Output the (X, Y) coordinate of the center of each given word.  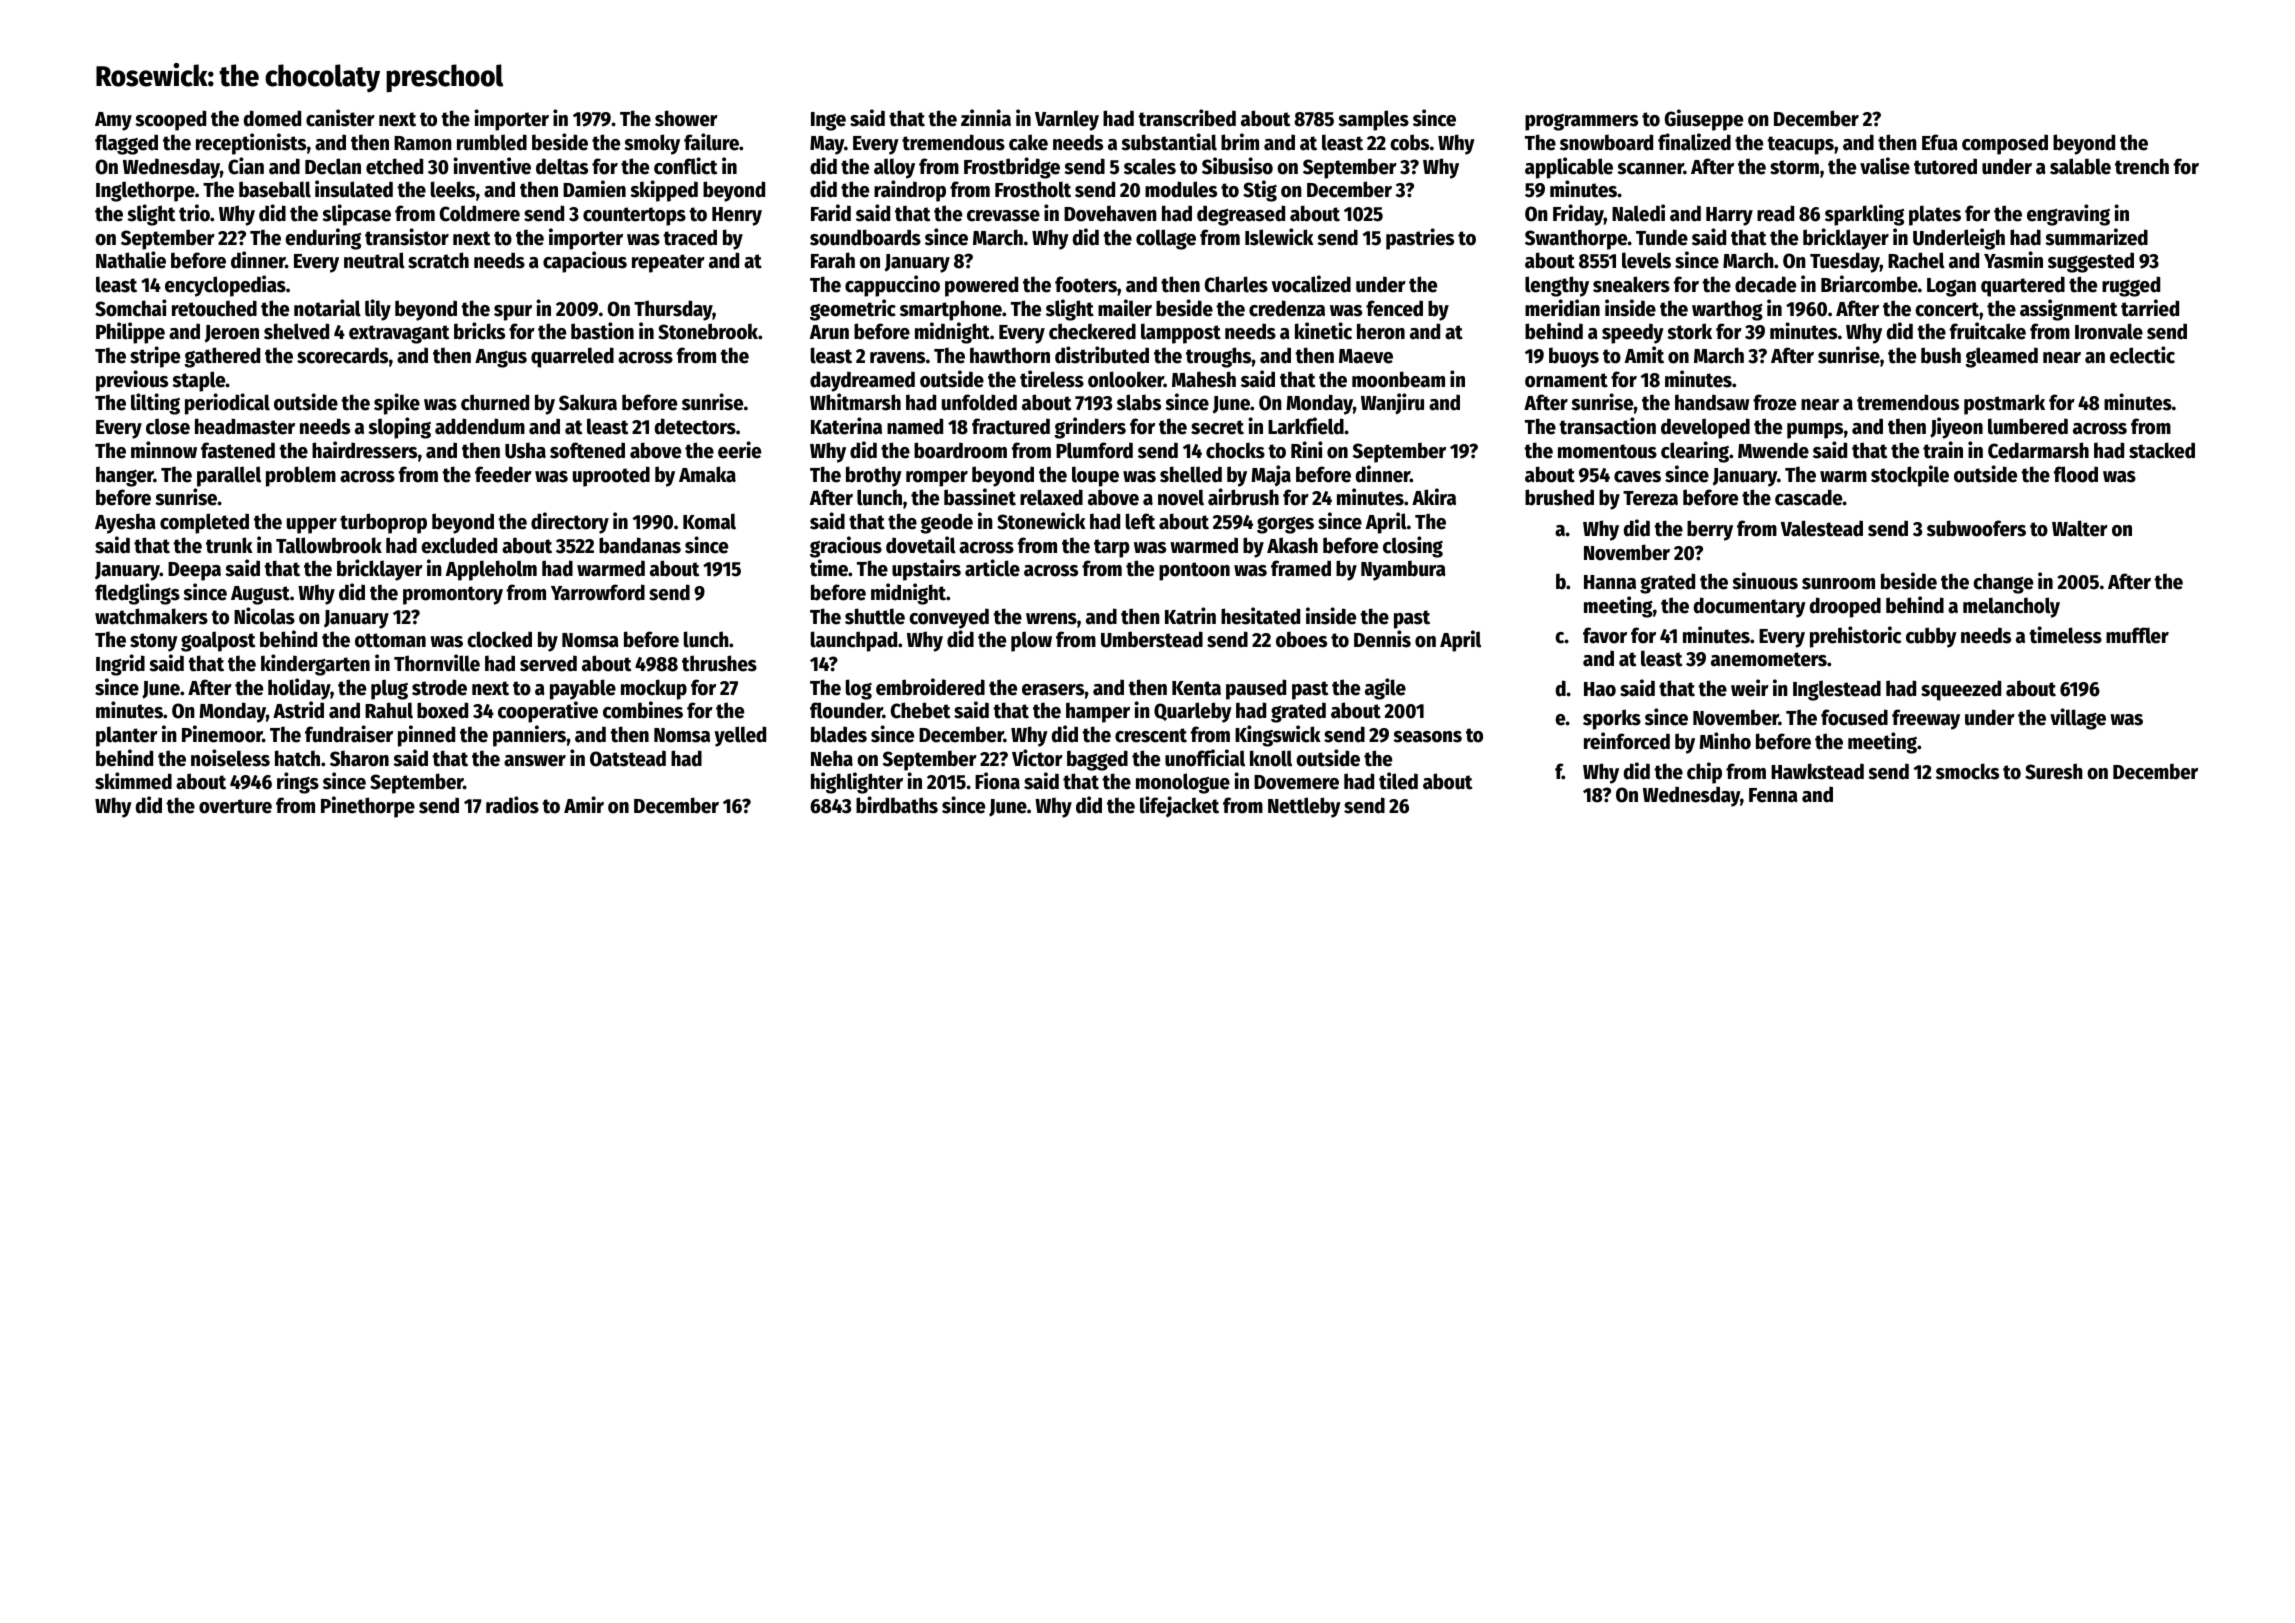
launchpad (854, 641)
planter (127, 736)
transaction (1607, 426)
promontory (453, 595)
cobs (1409, 142)
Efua (1940, 142)
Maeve (1366, 356)
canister (340, 118)
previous (132, 381)
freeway (1926, 719)
